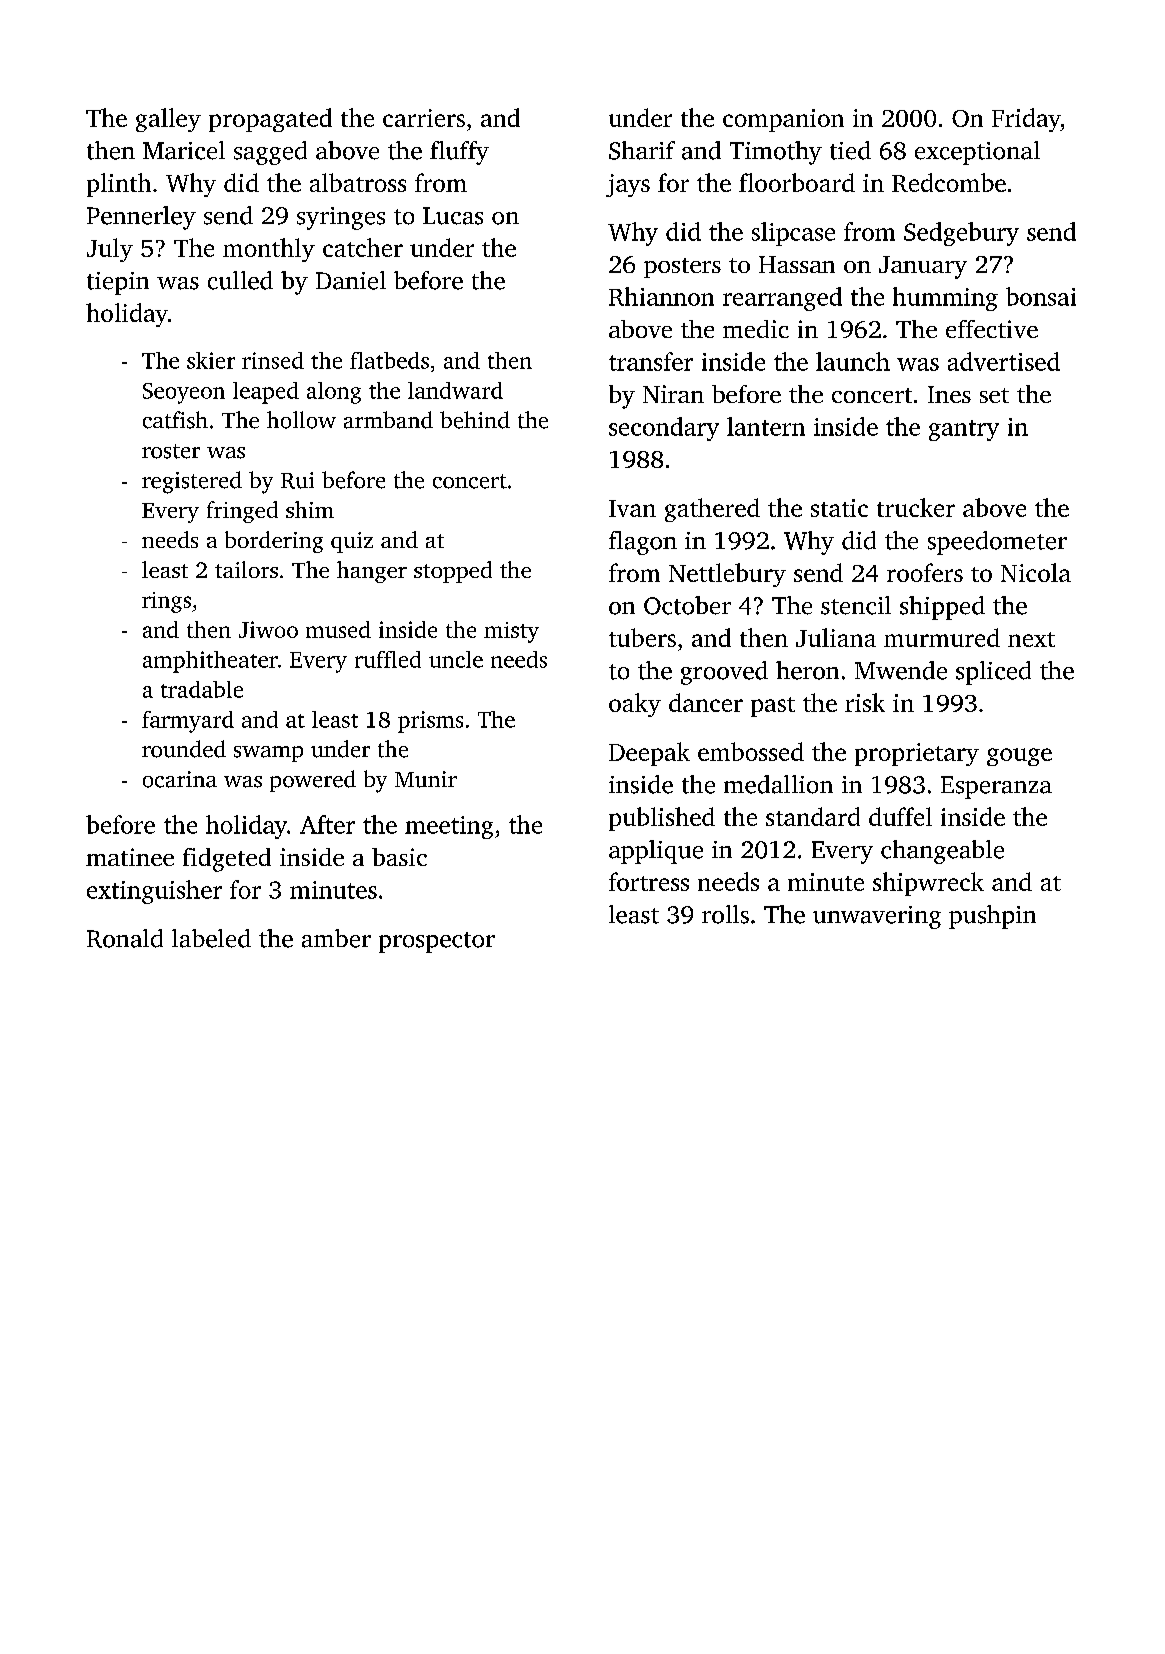 Image resolution: width=1165 pixels, height=1654 pixels. What do you see at coordinates (270, 153) in the document?
I see `sagged` at bounding box center [270, 153].
